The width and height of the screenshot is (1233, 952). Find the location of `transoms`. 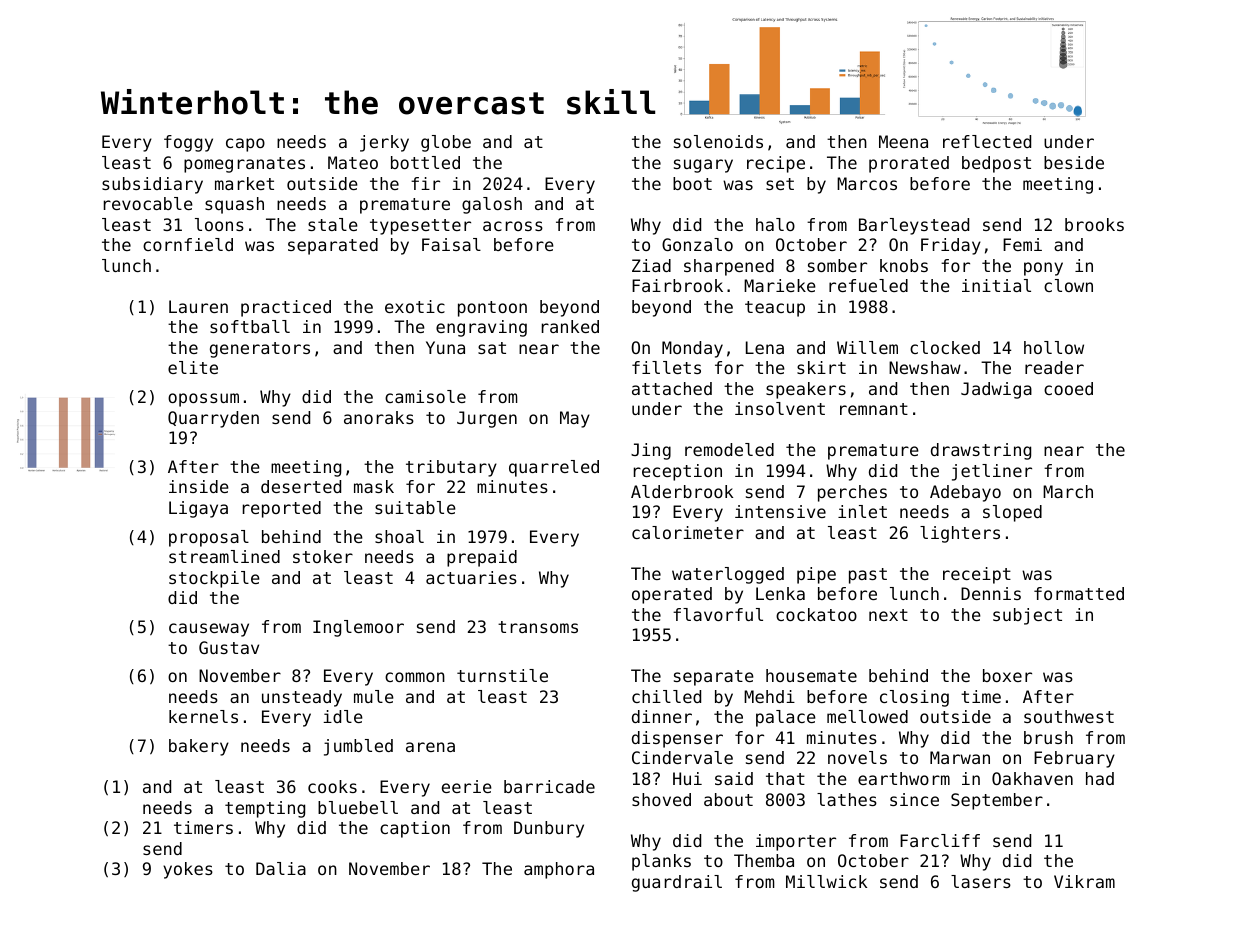

transoms is located at coordinates (538, 627).
